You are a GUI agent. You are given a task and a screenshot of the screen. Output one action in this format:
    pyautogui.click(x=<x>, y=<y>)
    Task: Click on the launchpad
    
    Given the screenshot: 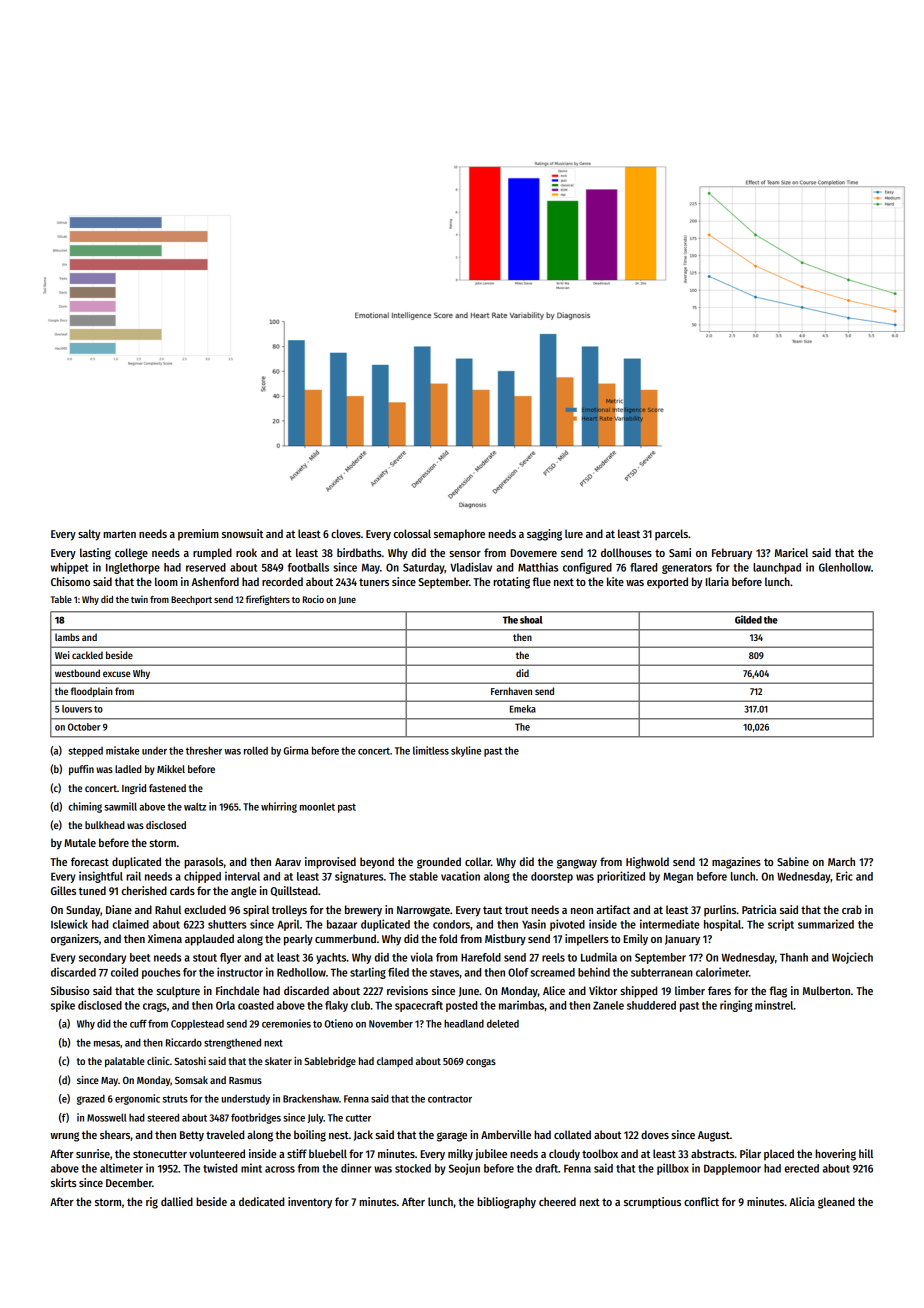 What is the action you would take?
    pyautogui.click(x=777, y=568)
